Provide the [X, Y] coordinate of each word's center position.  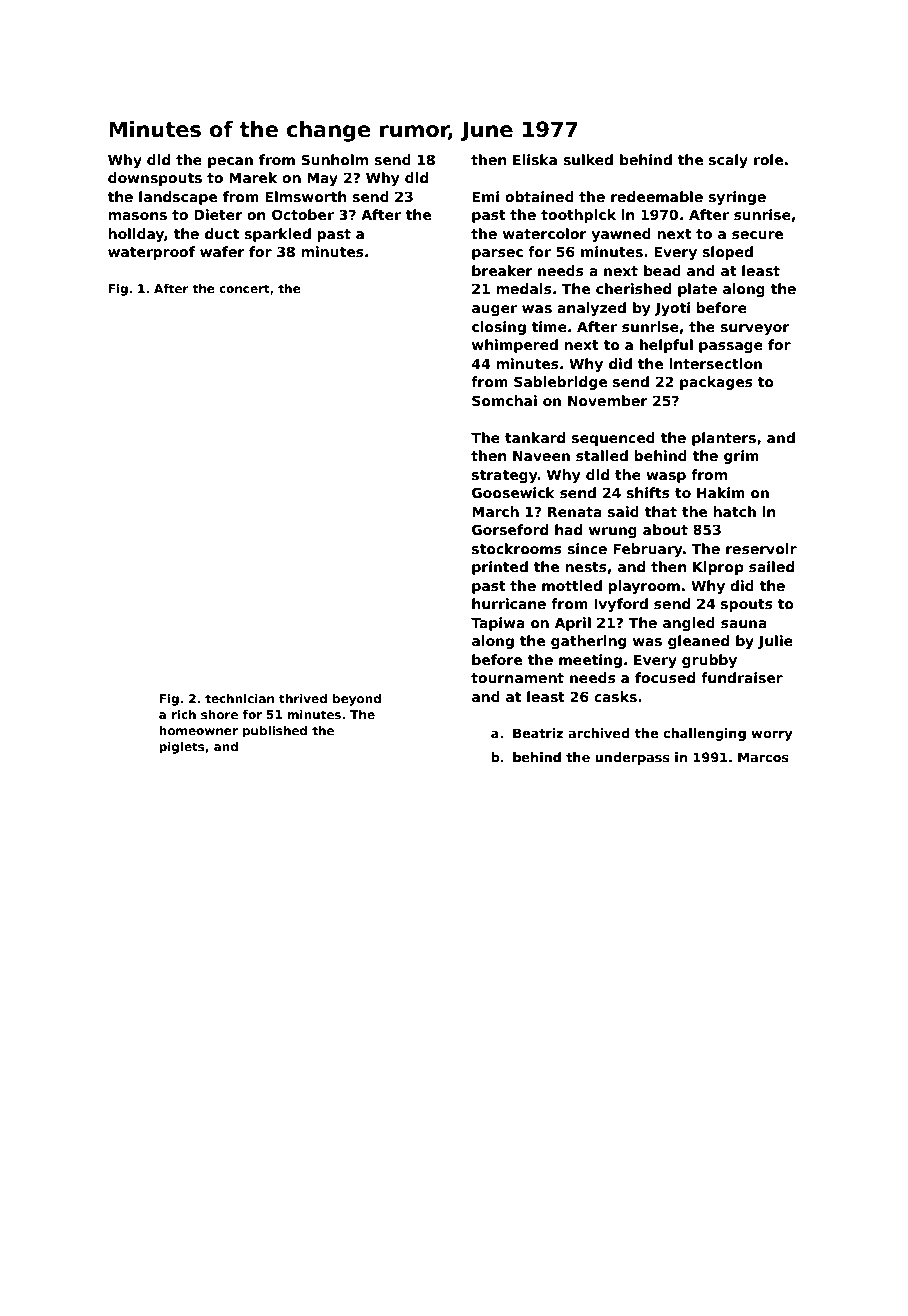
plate [697, 290]
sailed [771, 566]
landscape [178, 198]
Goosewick [513, 492]
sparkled [277, 235]
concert [244, 288]
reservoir [761, 548]
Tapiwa [498, 624]
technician [239, 698]
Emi [485, 196]
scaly [728, 161]
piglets [182, 748]
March [495, 511]
